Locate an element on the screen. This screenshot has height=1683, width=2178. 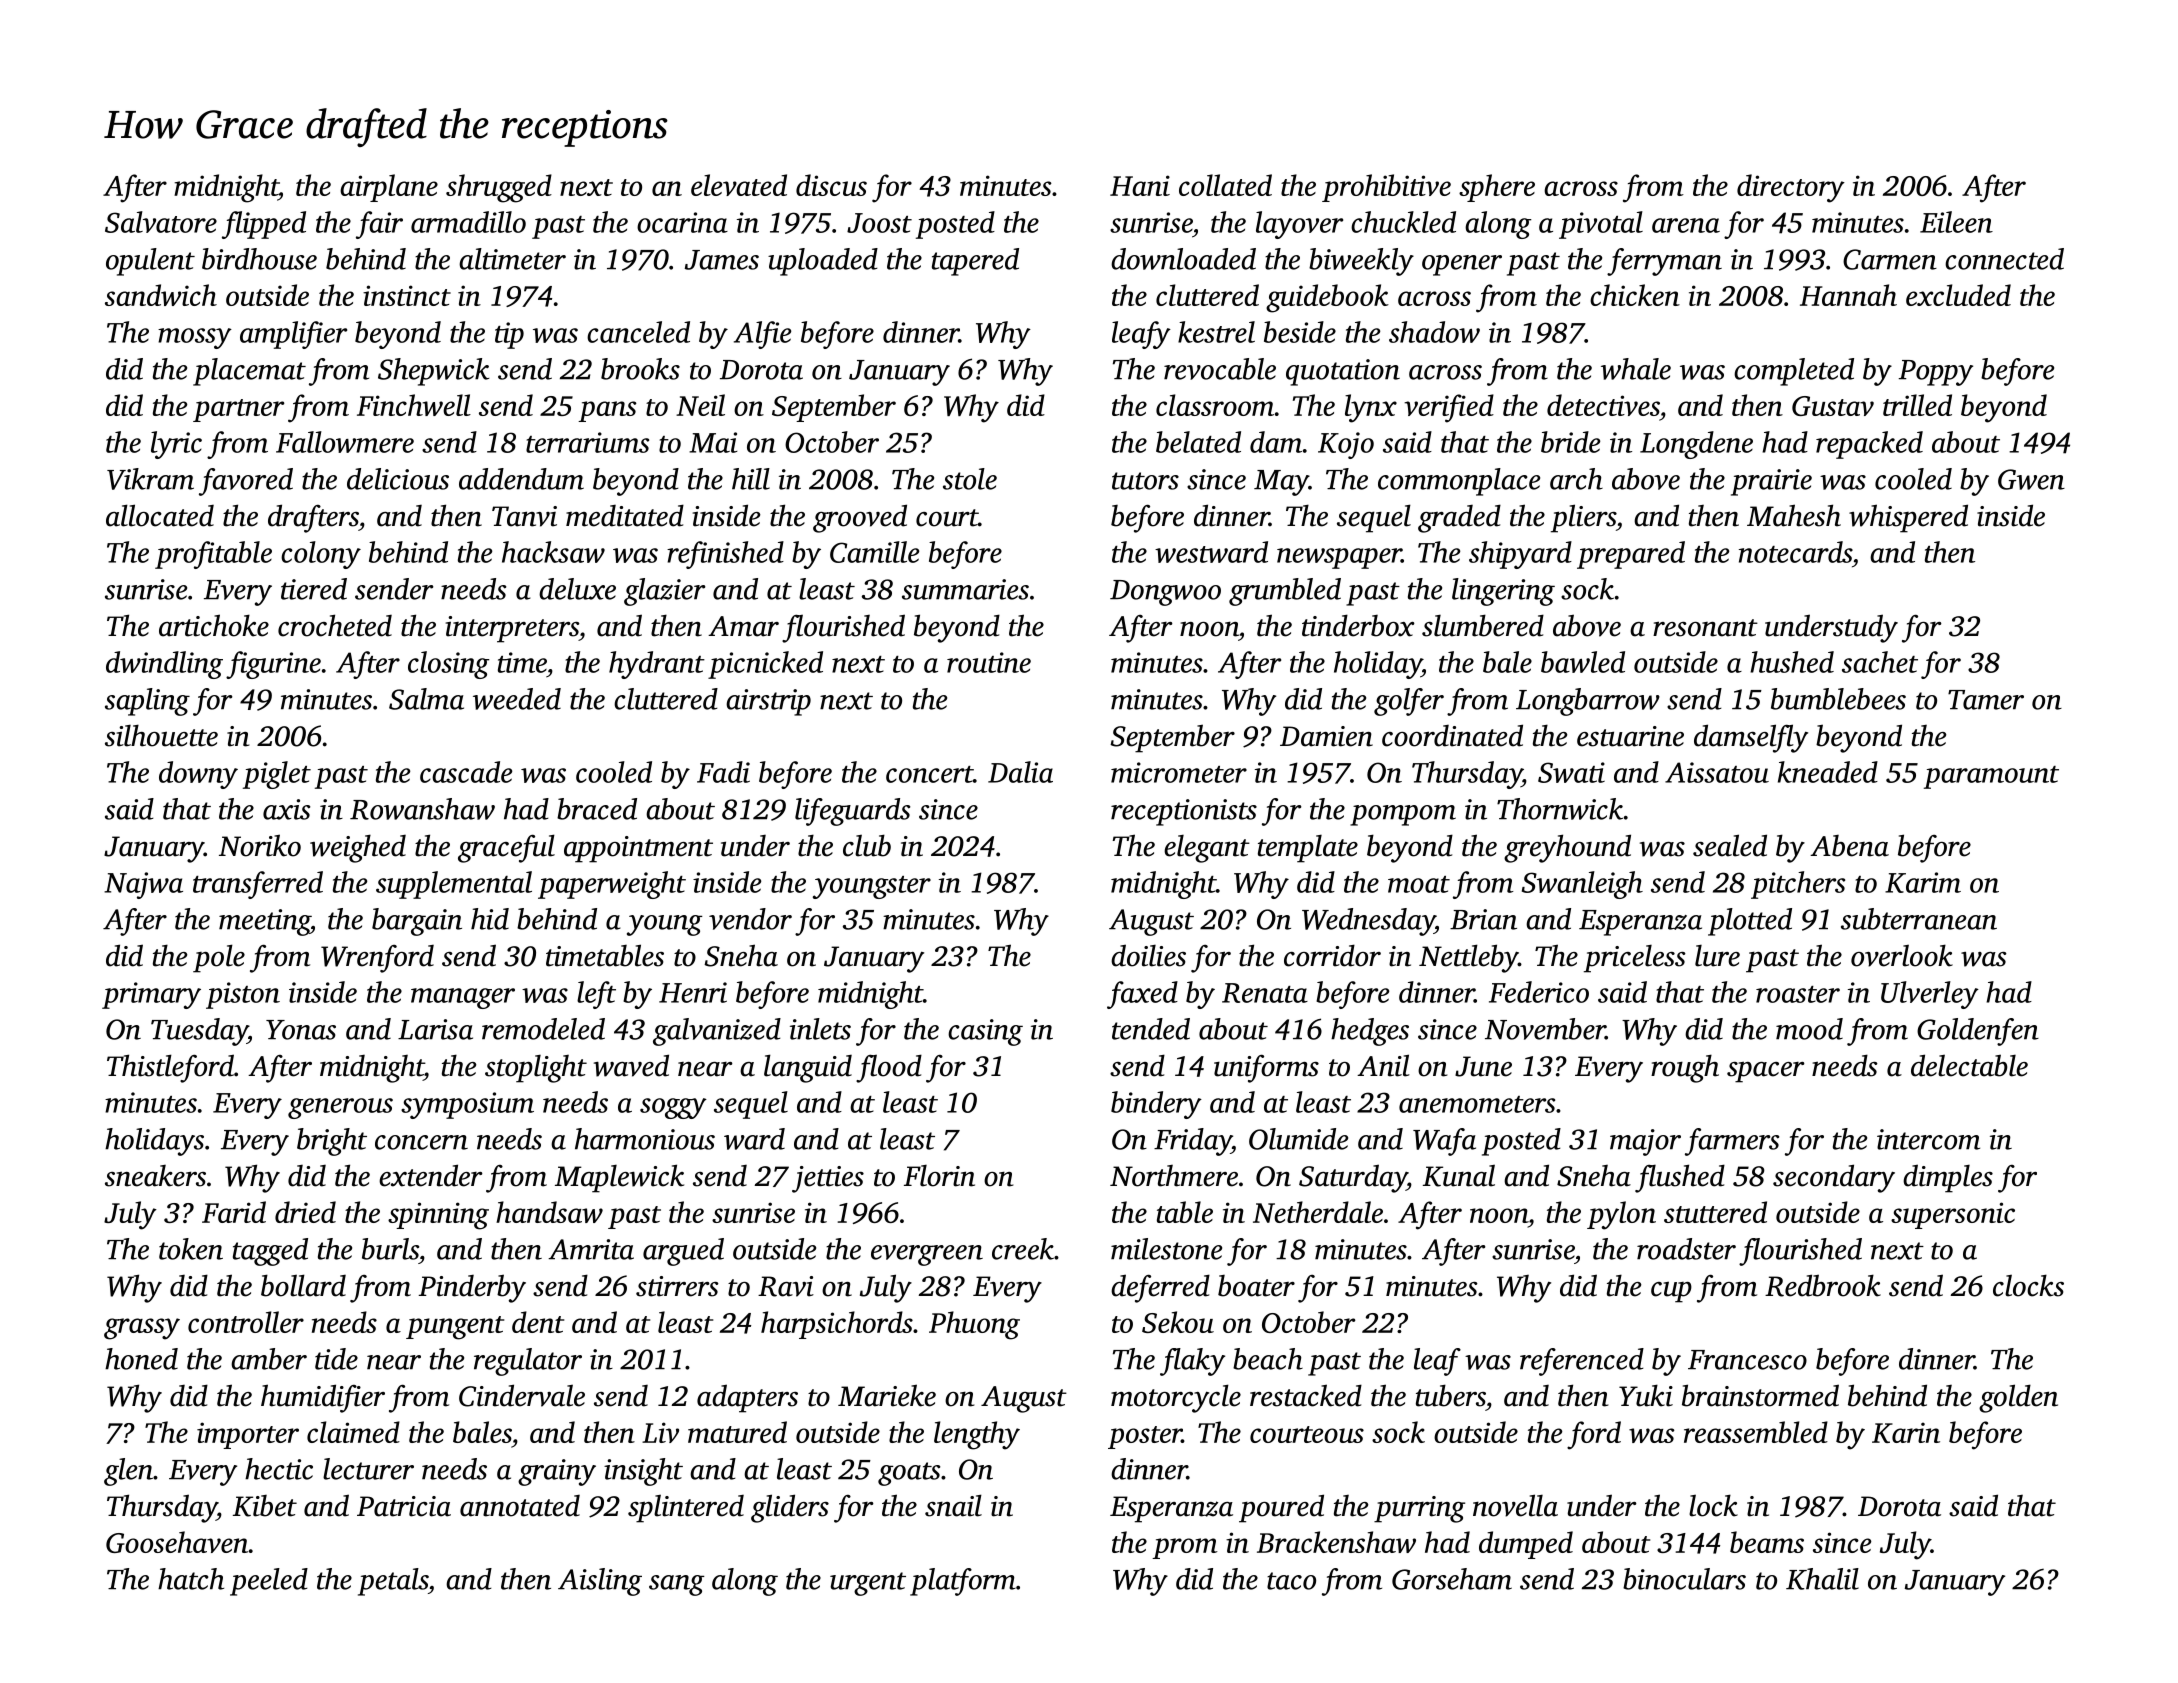
shrugged is located at coordinates (499, 188).
